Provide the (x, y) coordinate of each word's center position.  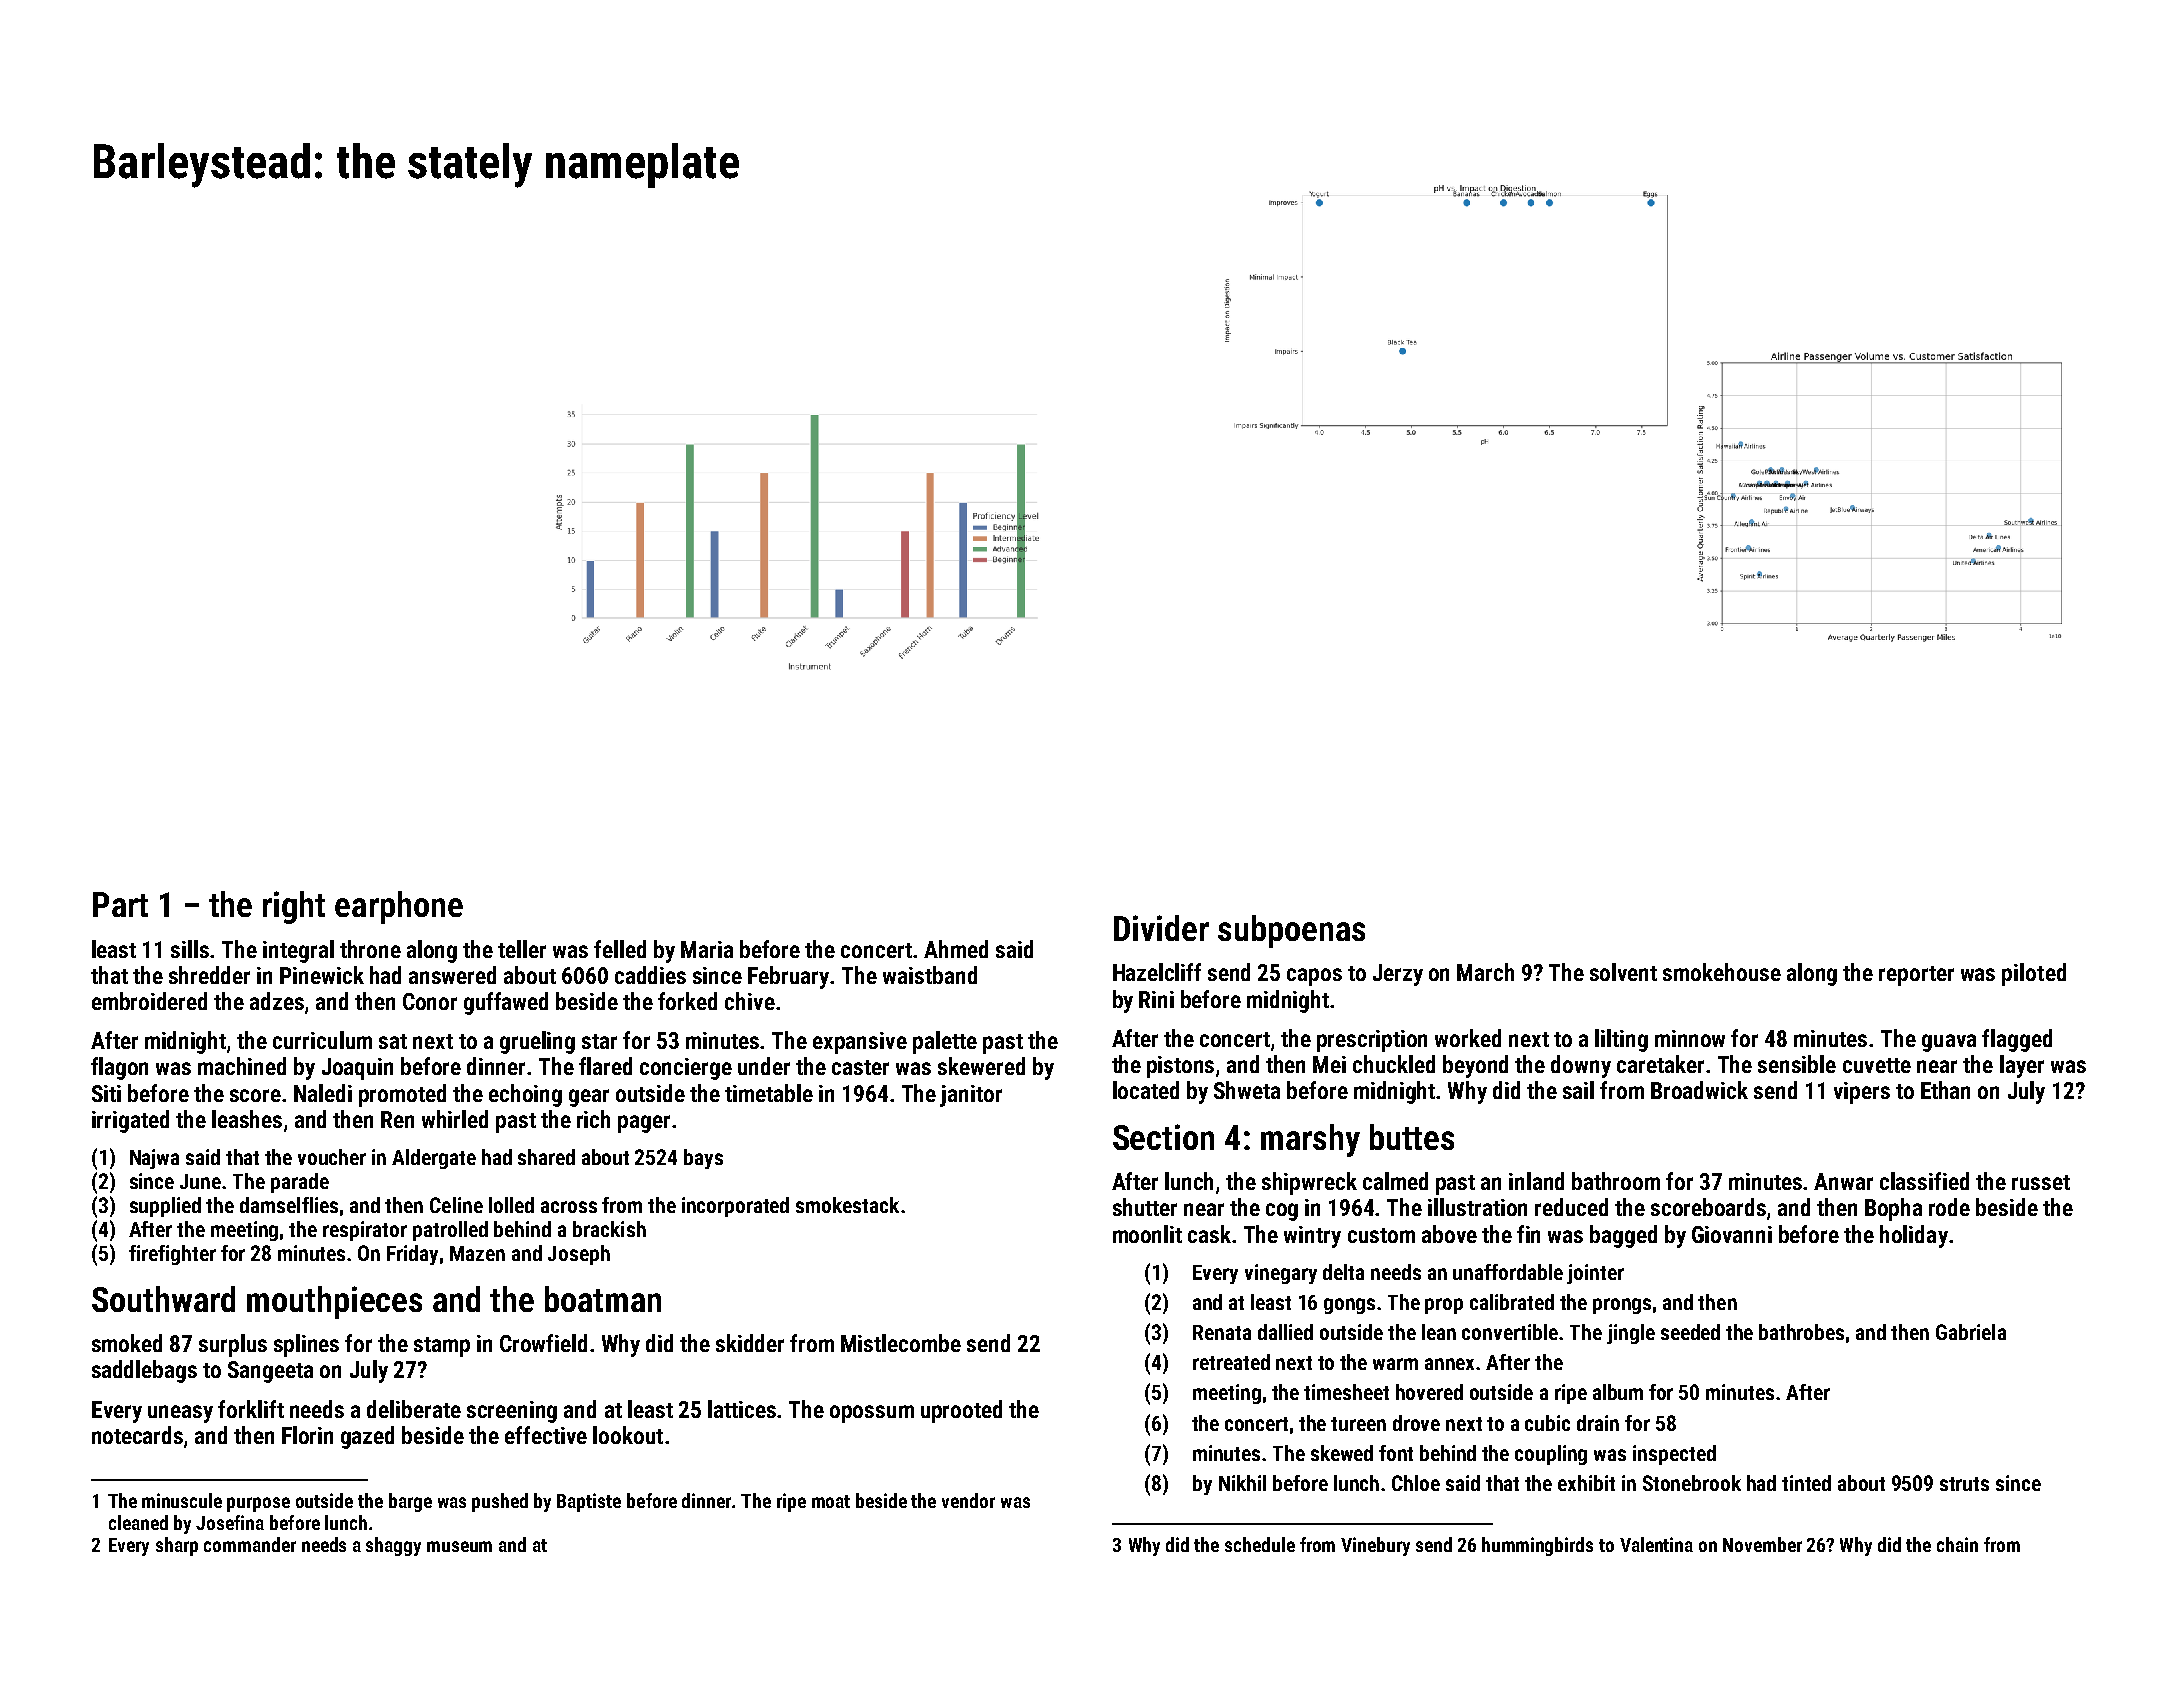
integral (298, 951)
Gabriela (1971, 1332)
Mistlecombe (901, 1343)
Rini (1156, 999)
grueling (537, 1042)
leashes (247, 1119)
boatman (603, 1299)
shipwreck (1309, 1183)
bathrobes (1801, 1332)
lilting (1621, 1040)
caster (860, 1067)
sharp (177, 1546)
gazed (367, 1437)
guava (1949, 1043)
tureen (1358, 1424)
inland (1536, 1181)
